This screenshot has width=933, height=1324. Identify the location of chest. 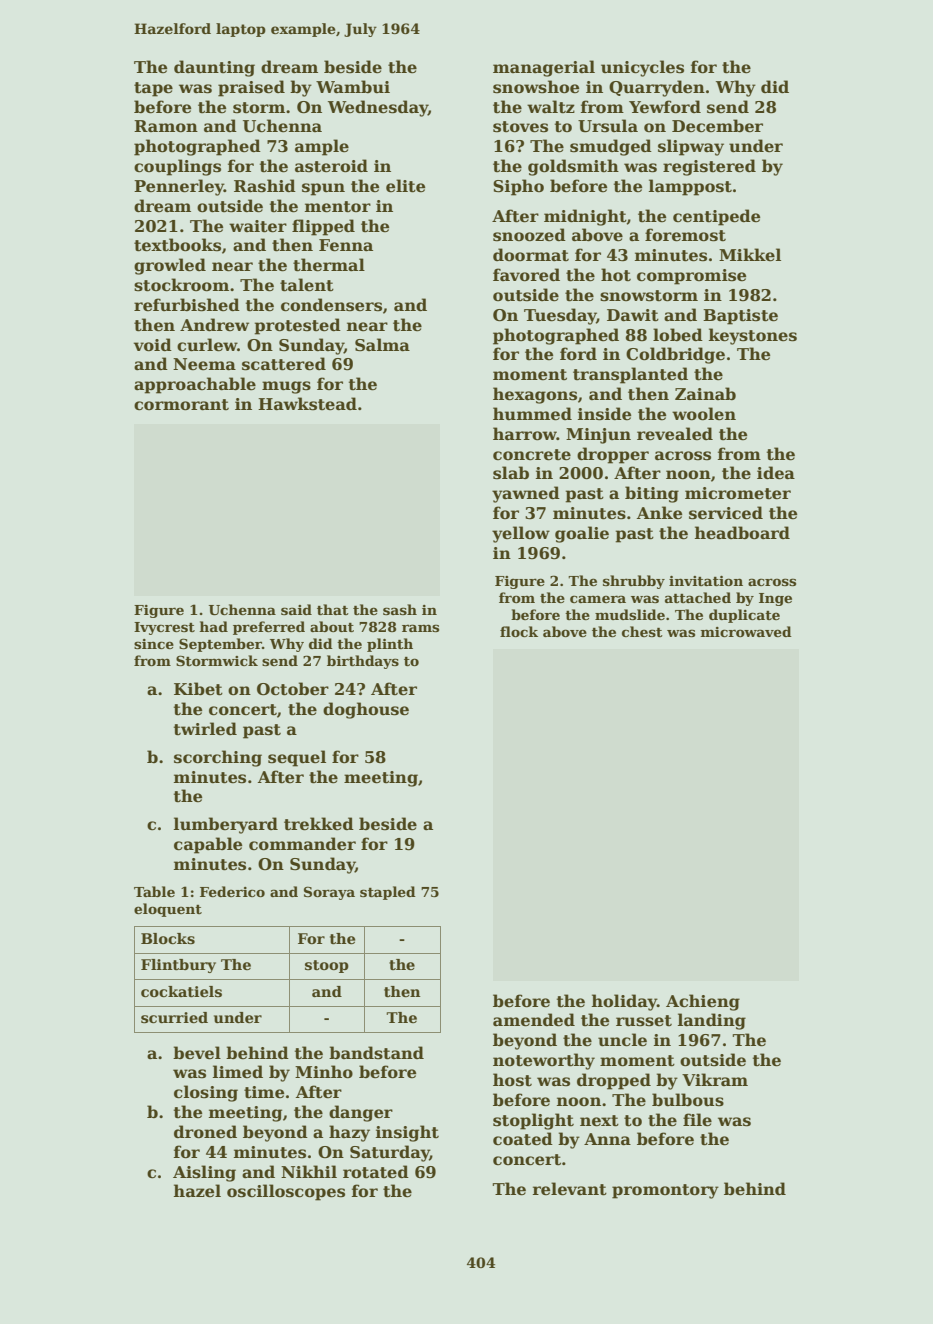
(642, 631).
